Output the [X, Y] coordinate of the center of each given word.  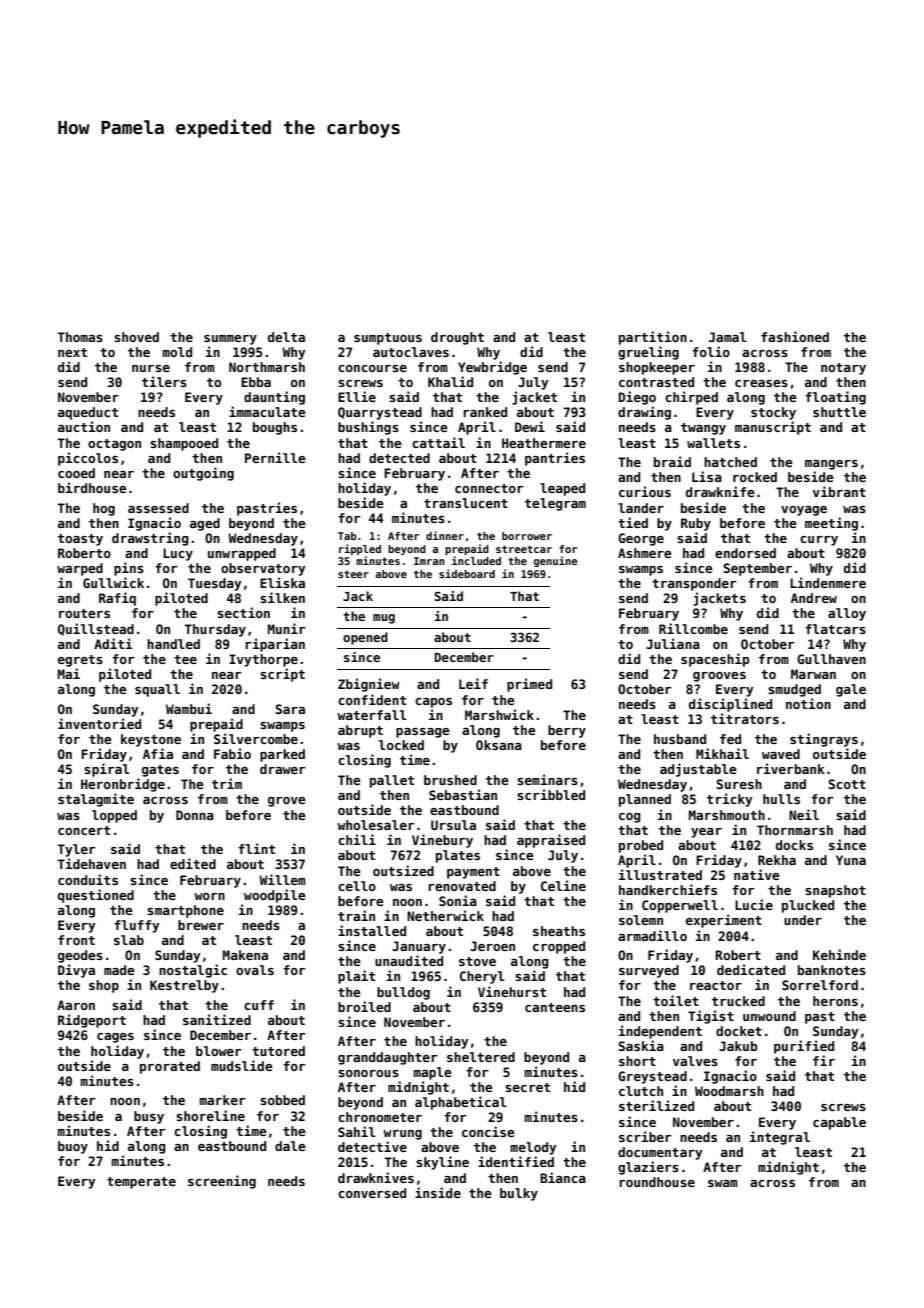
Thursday [215, 630]
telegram [555, 504]
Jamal [728, 337]
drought [457, 338]
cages [115, 1038]
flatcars [835, 629]
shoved [136, 337]
